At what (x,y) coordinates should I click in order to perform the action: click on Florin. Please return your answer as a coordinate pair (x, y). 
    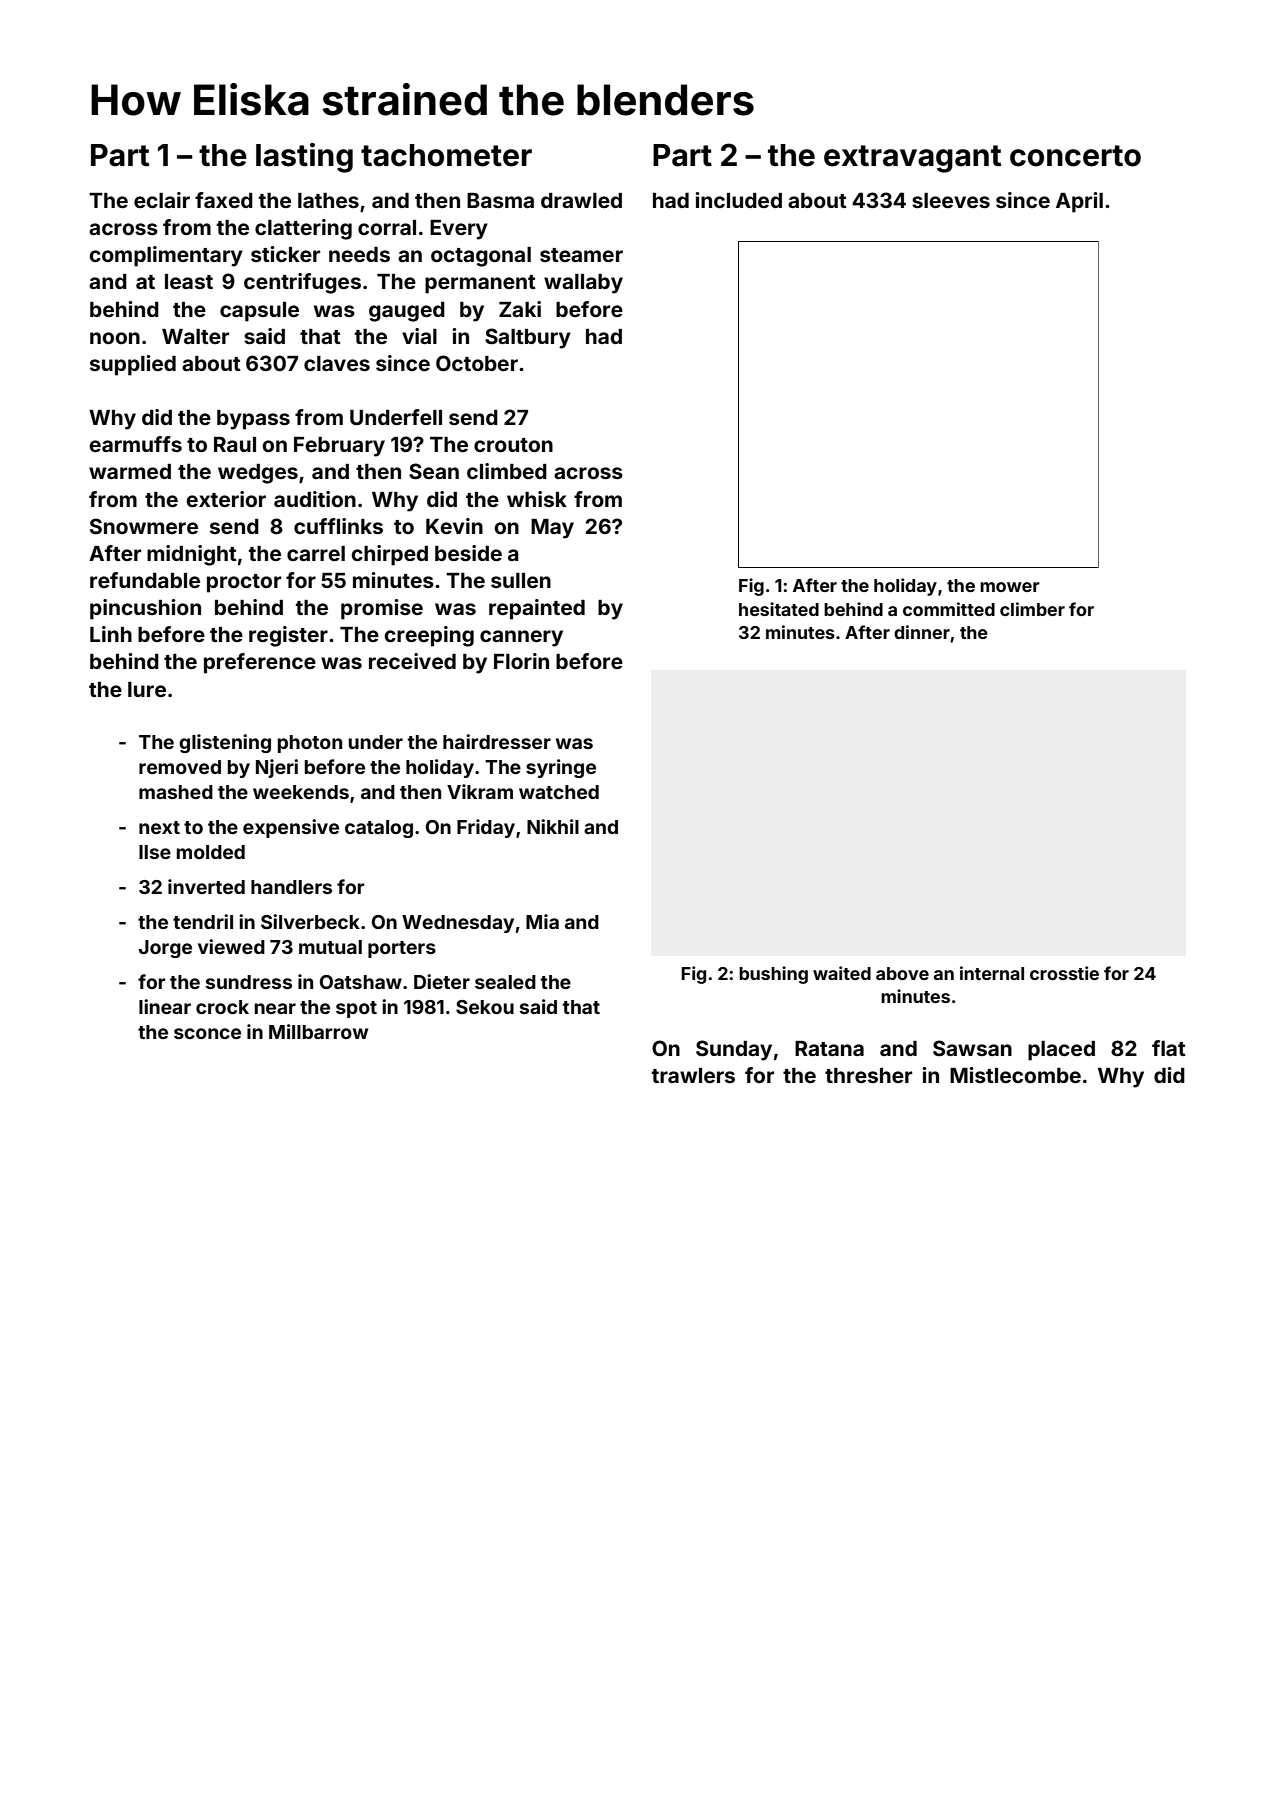
    Looking at the image, I should click on (521, 661).
